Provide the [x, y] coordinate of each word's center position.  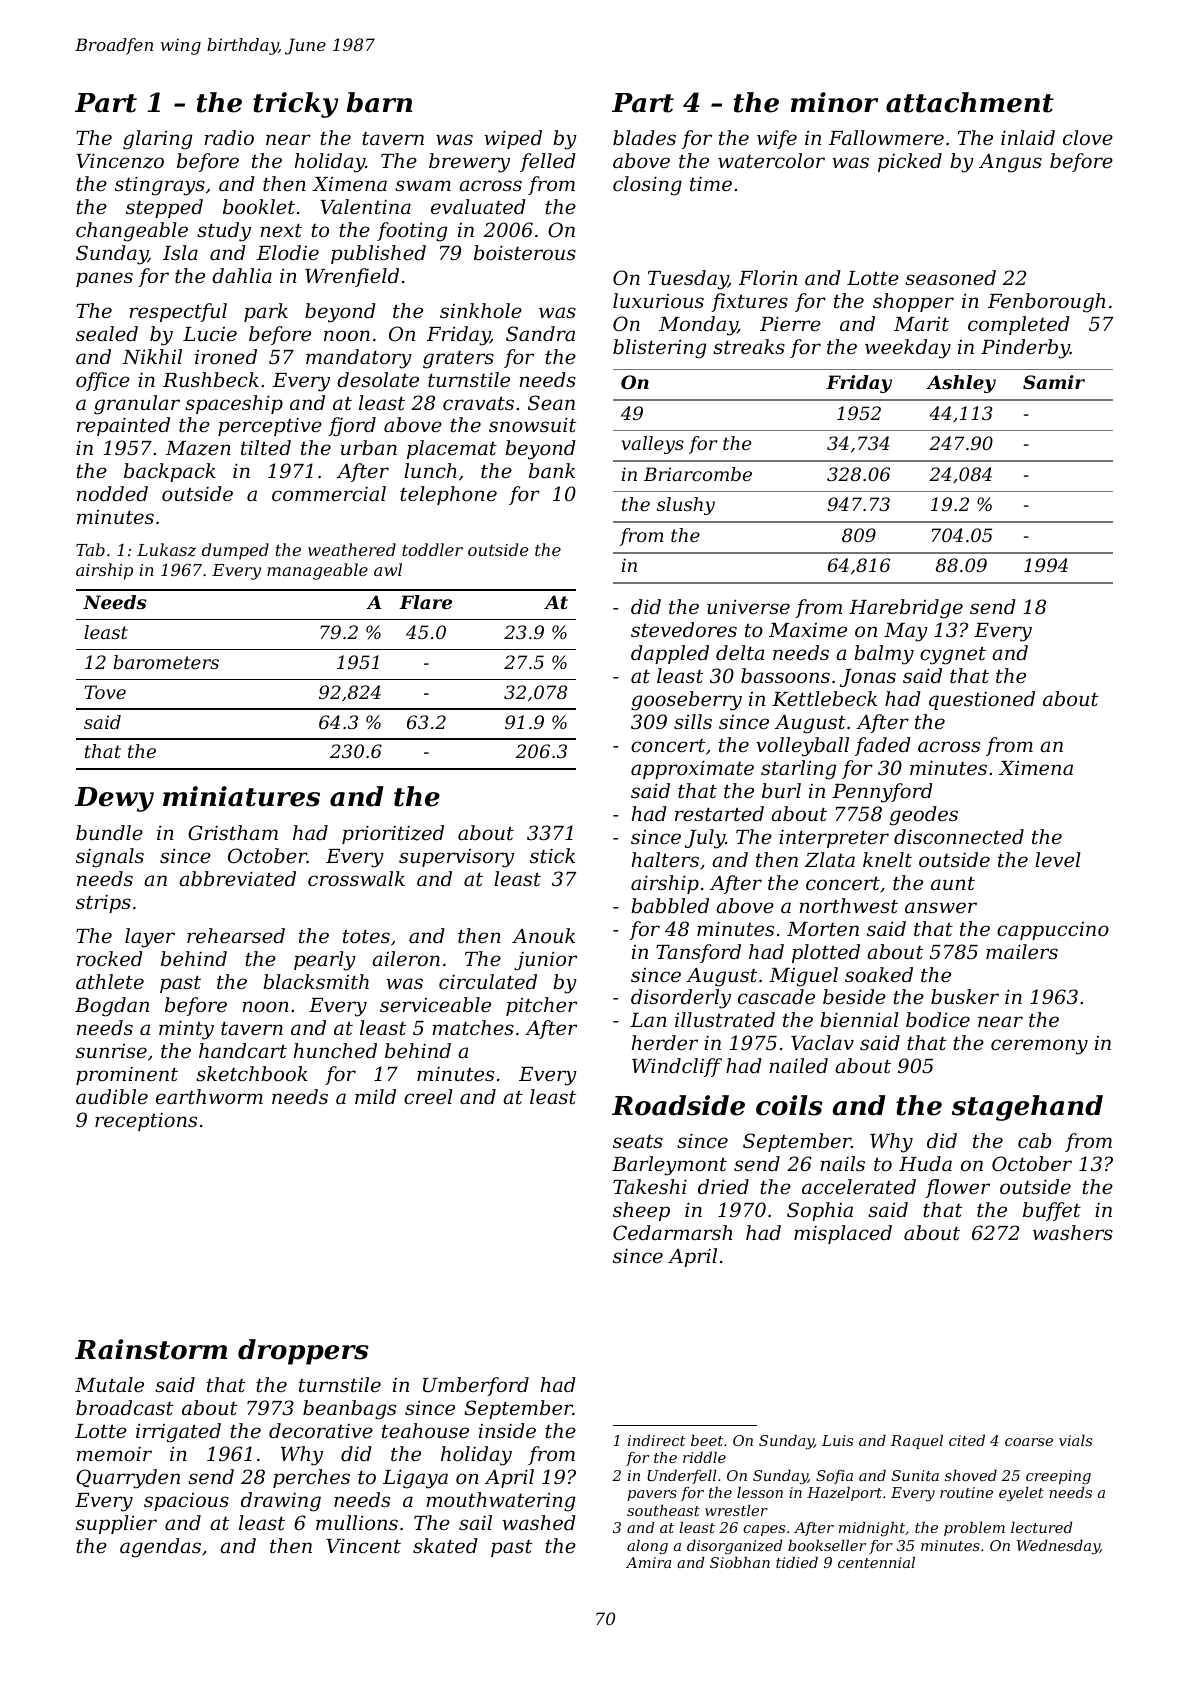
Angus [1010, 163]
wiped [513, 139]
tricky [295, 105]
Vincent [363, 1545]
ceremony [1039, 1047]
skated [445, 1545]
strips [103, 904]
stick [552, 855]
